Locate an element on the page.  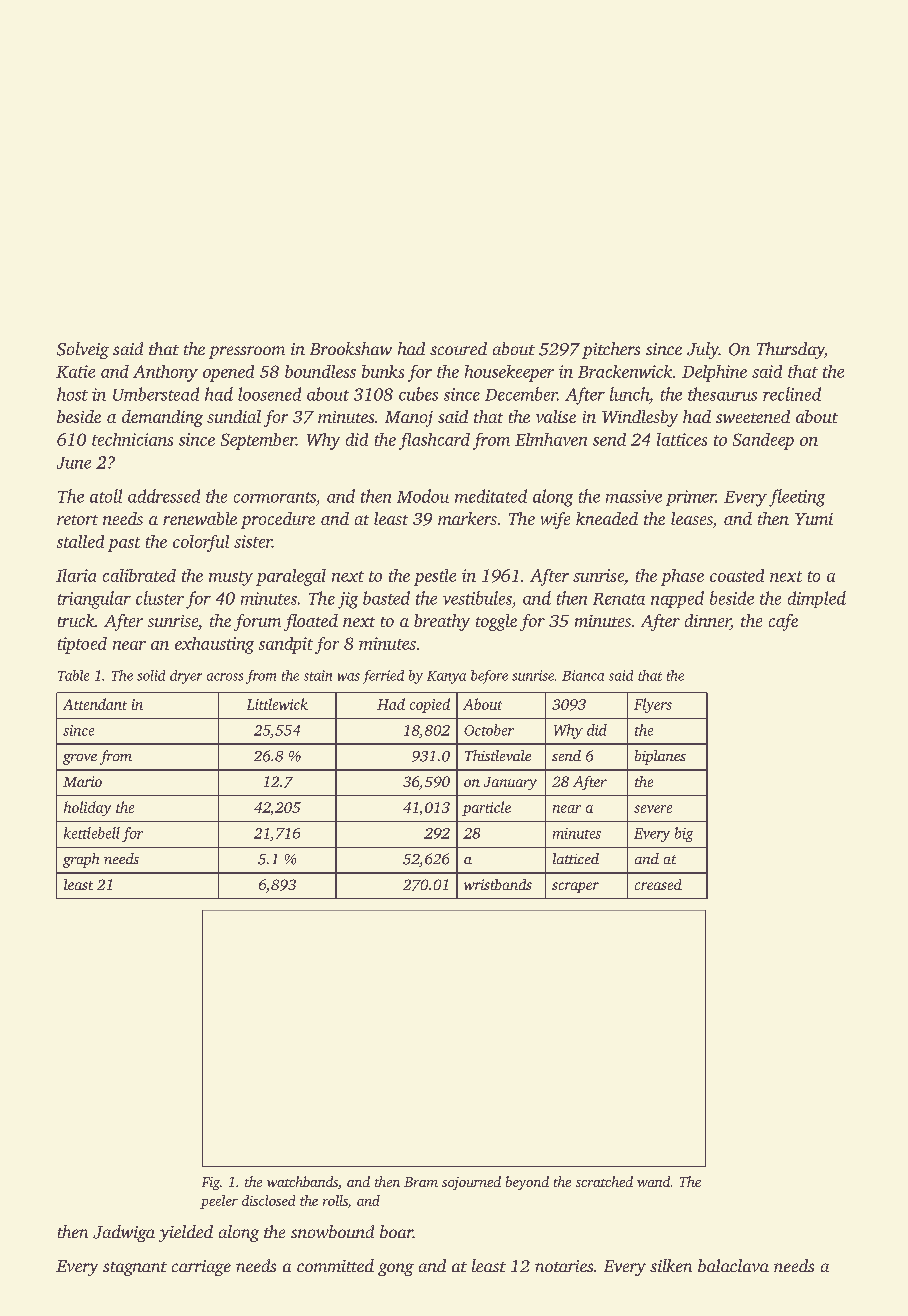
copied is located at coordinates (430, 705).
